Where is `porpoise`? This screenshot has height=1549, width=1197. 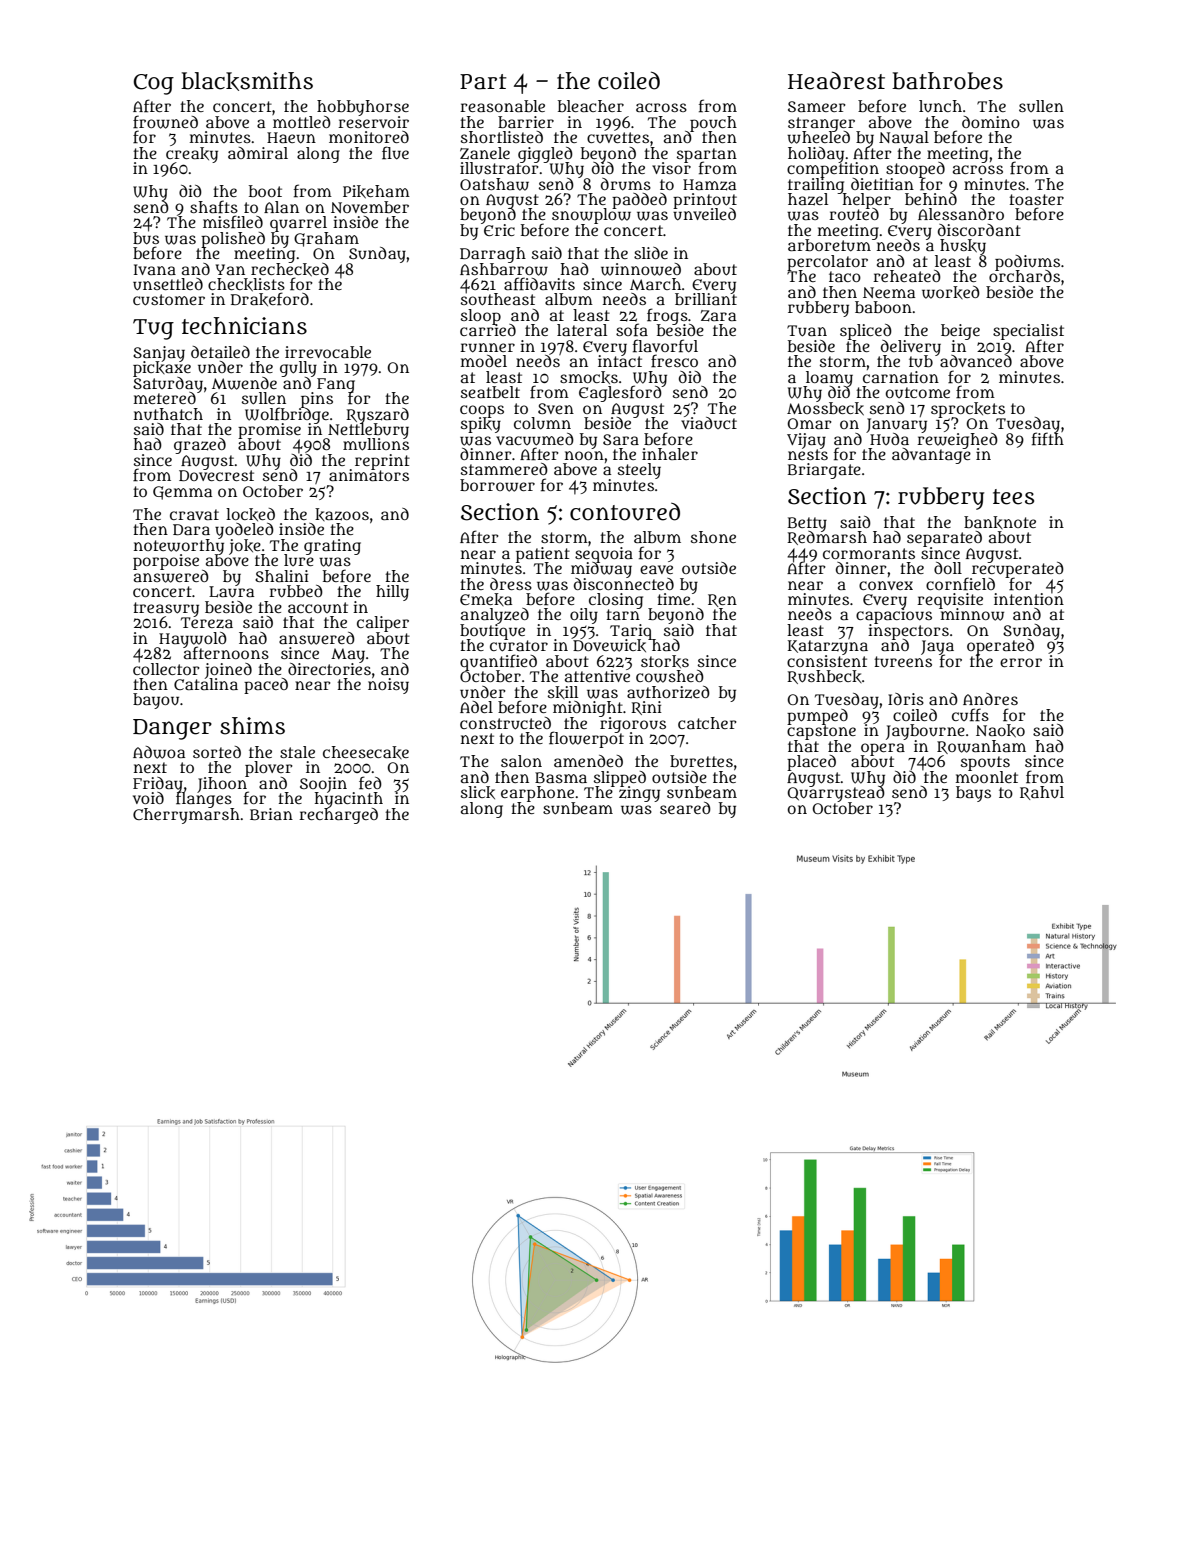
porpoise is located at coordinates (166, 562).
